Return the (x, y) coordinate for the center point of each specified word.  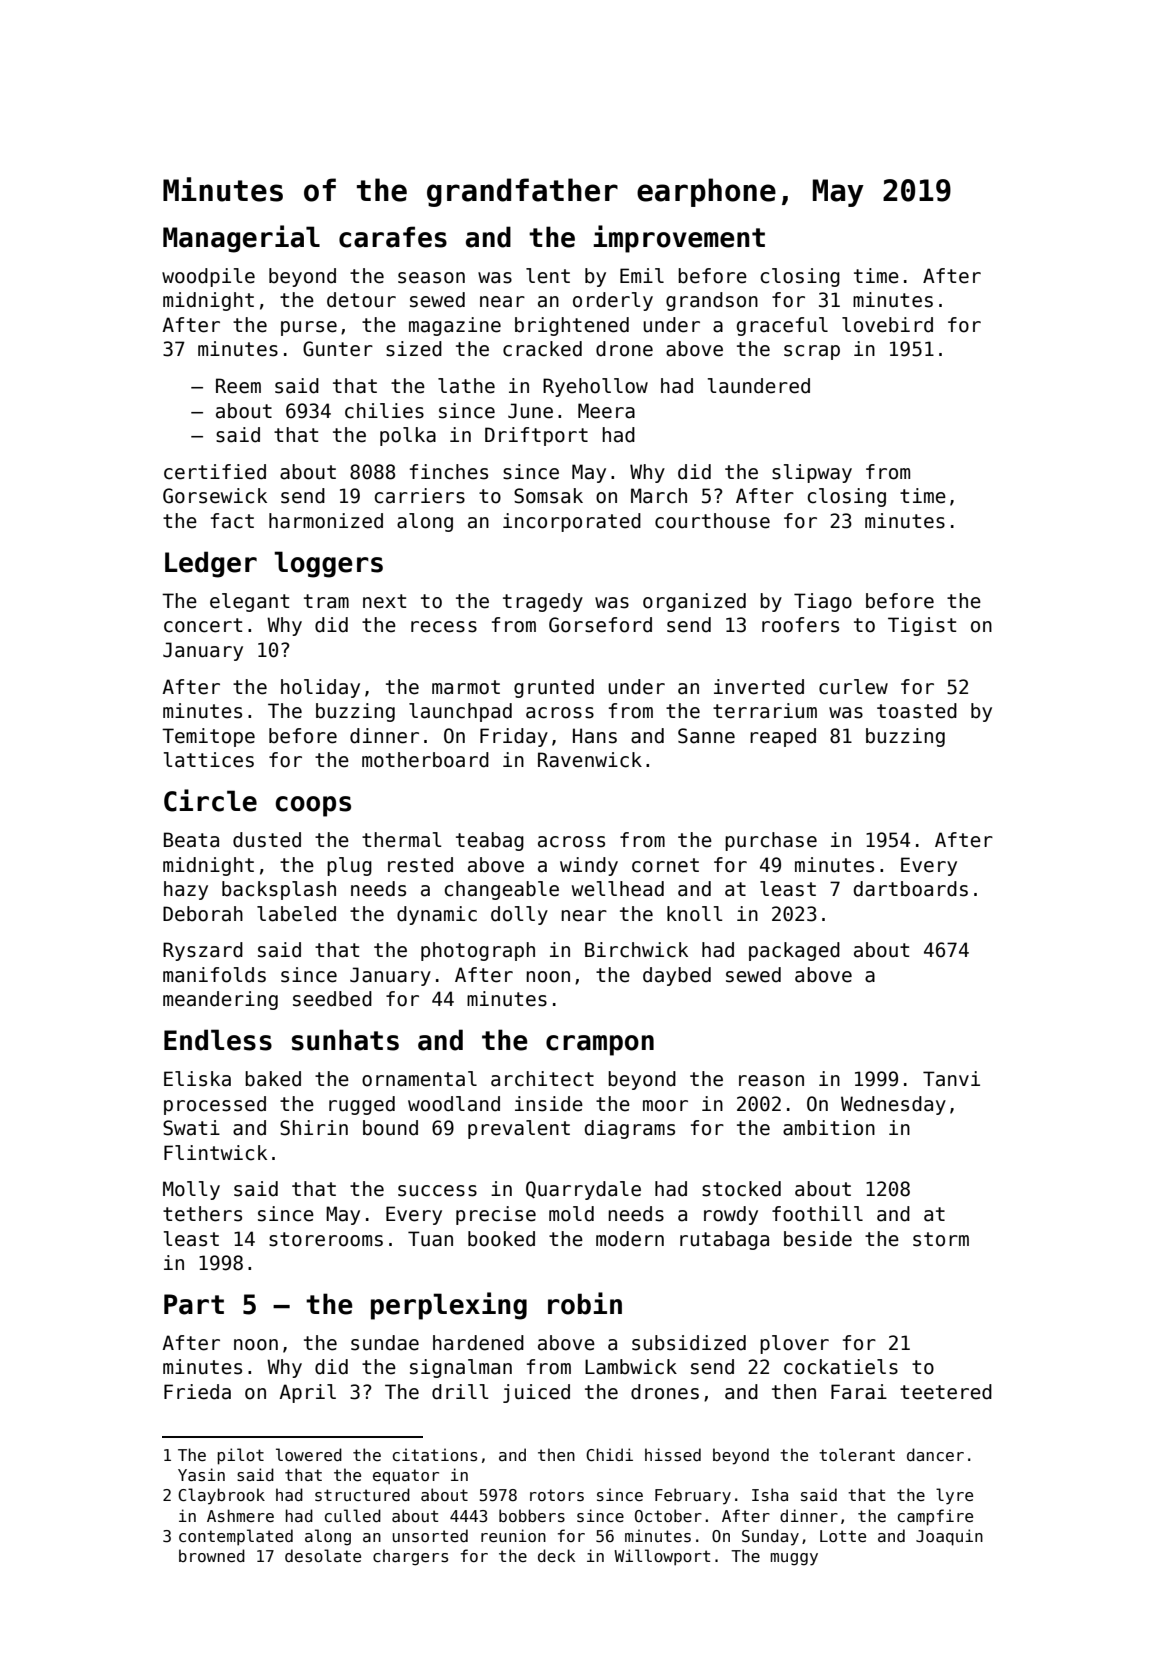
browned (212, 1555)
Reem (238, 386)
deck (556, 1555)
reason (771, 1081)
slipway (812, 473)
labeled (296, 914)
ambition (829, 1128)
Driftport (536, 436)
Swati (191, 1128)
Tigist (922, 626)
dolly (519, 915)
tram (326, 601)
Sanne (706, 736)
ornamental (419, 1079)
